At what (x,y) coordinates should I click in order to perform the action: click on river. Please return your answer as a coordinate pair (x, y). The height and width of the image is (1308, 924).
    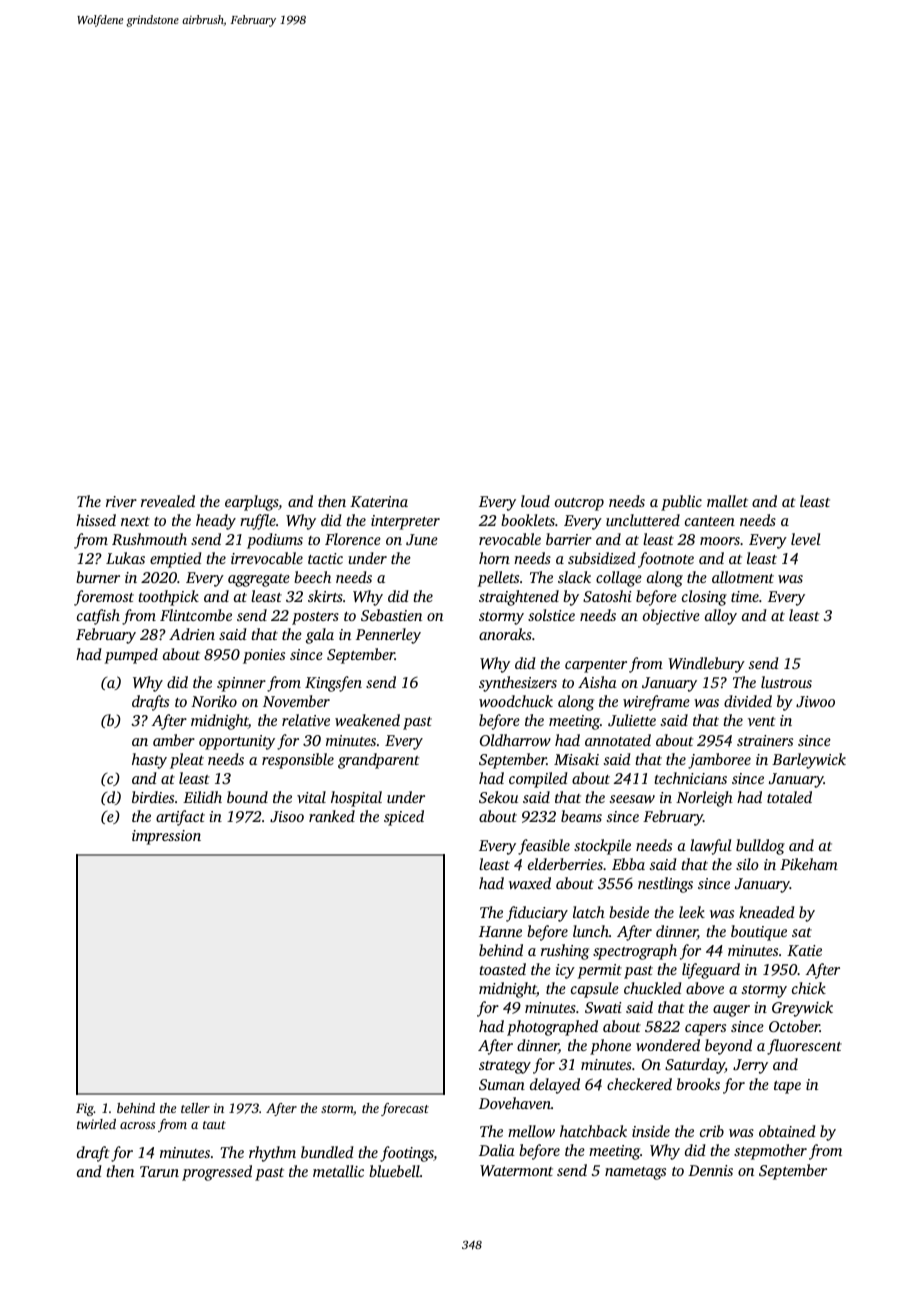
    Looking at the image, I should click on (121, 501).
